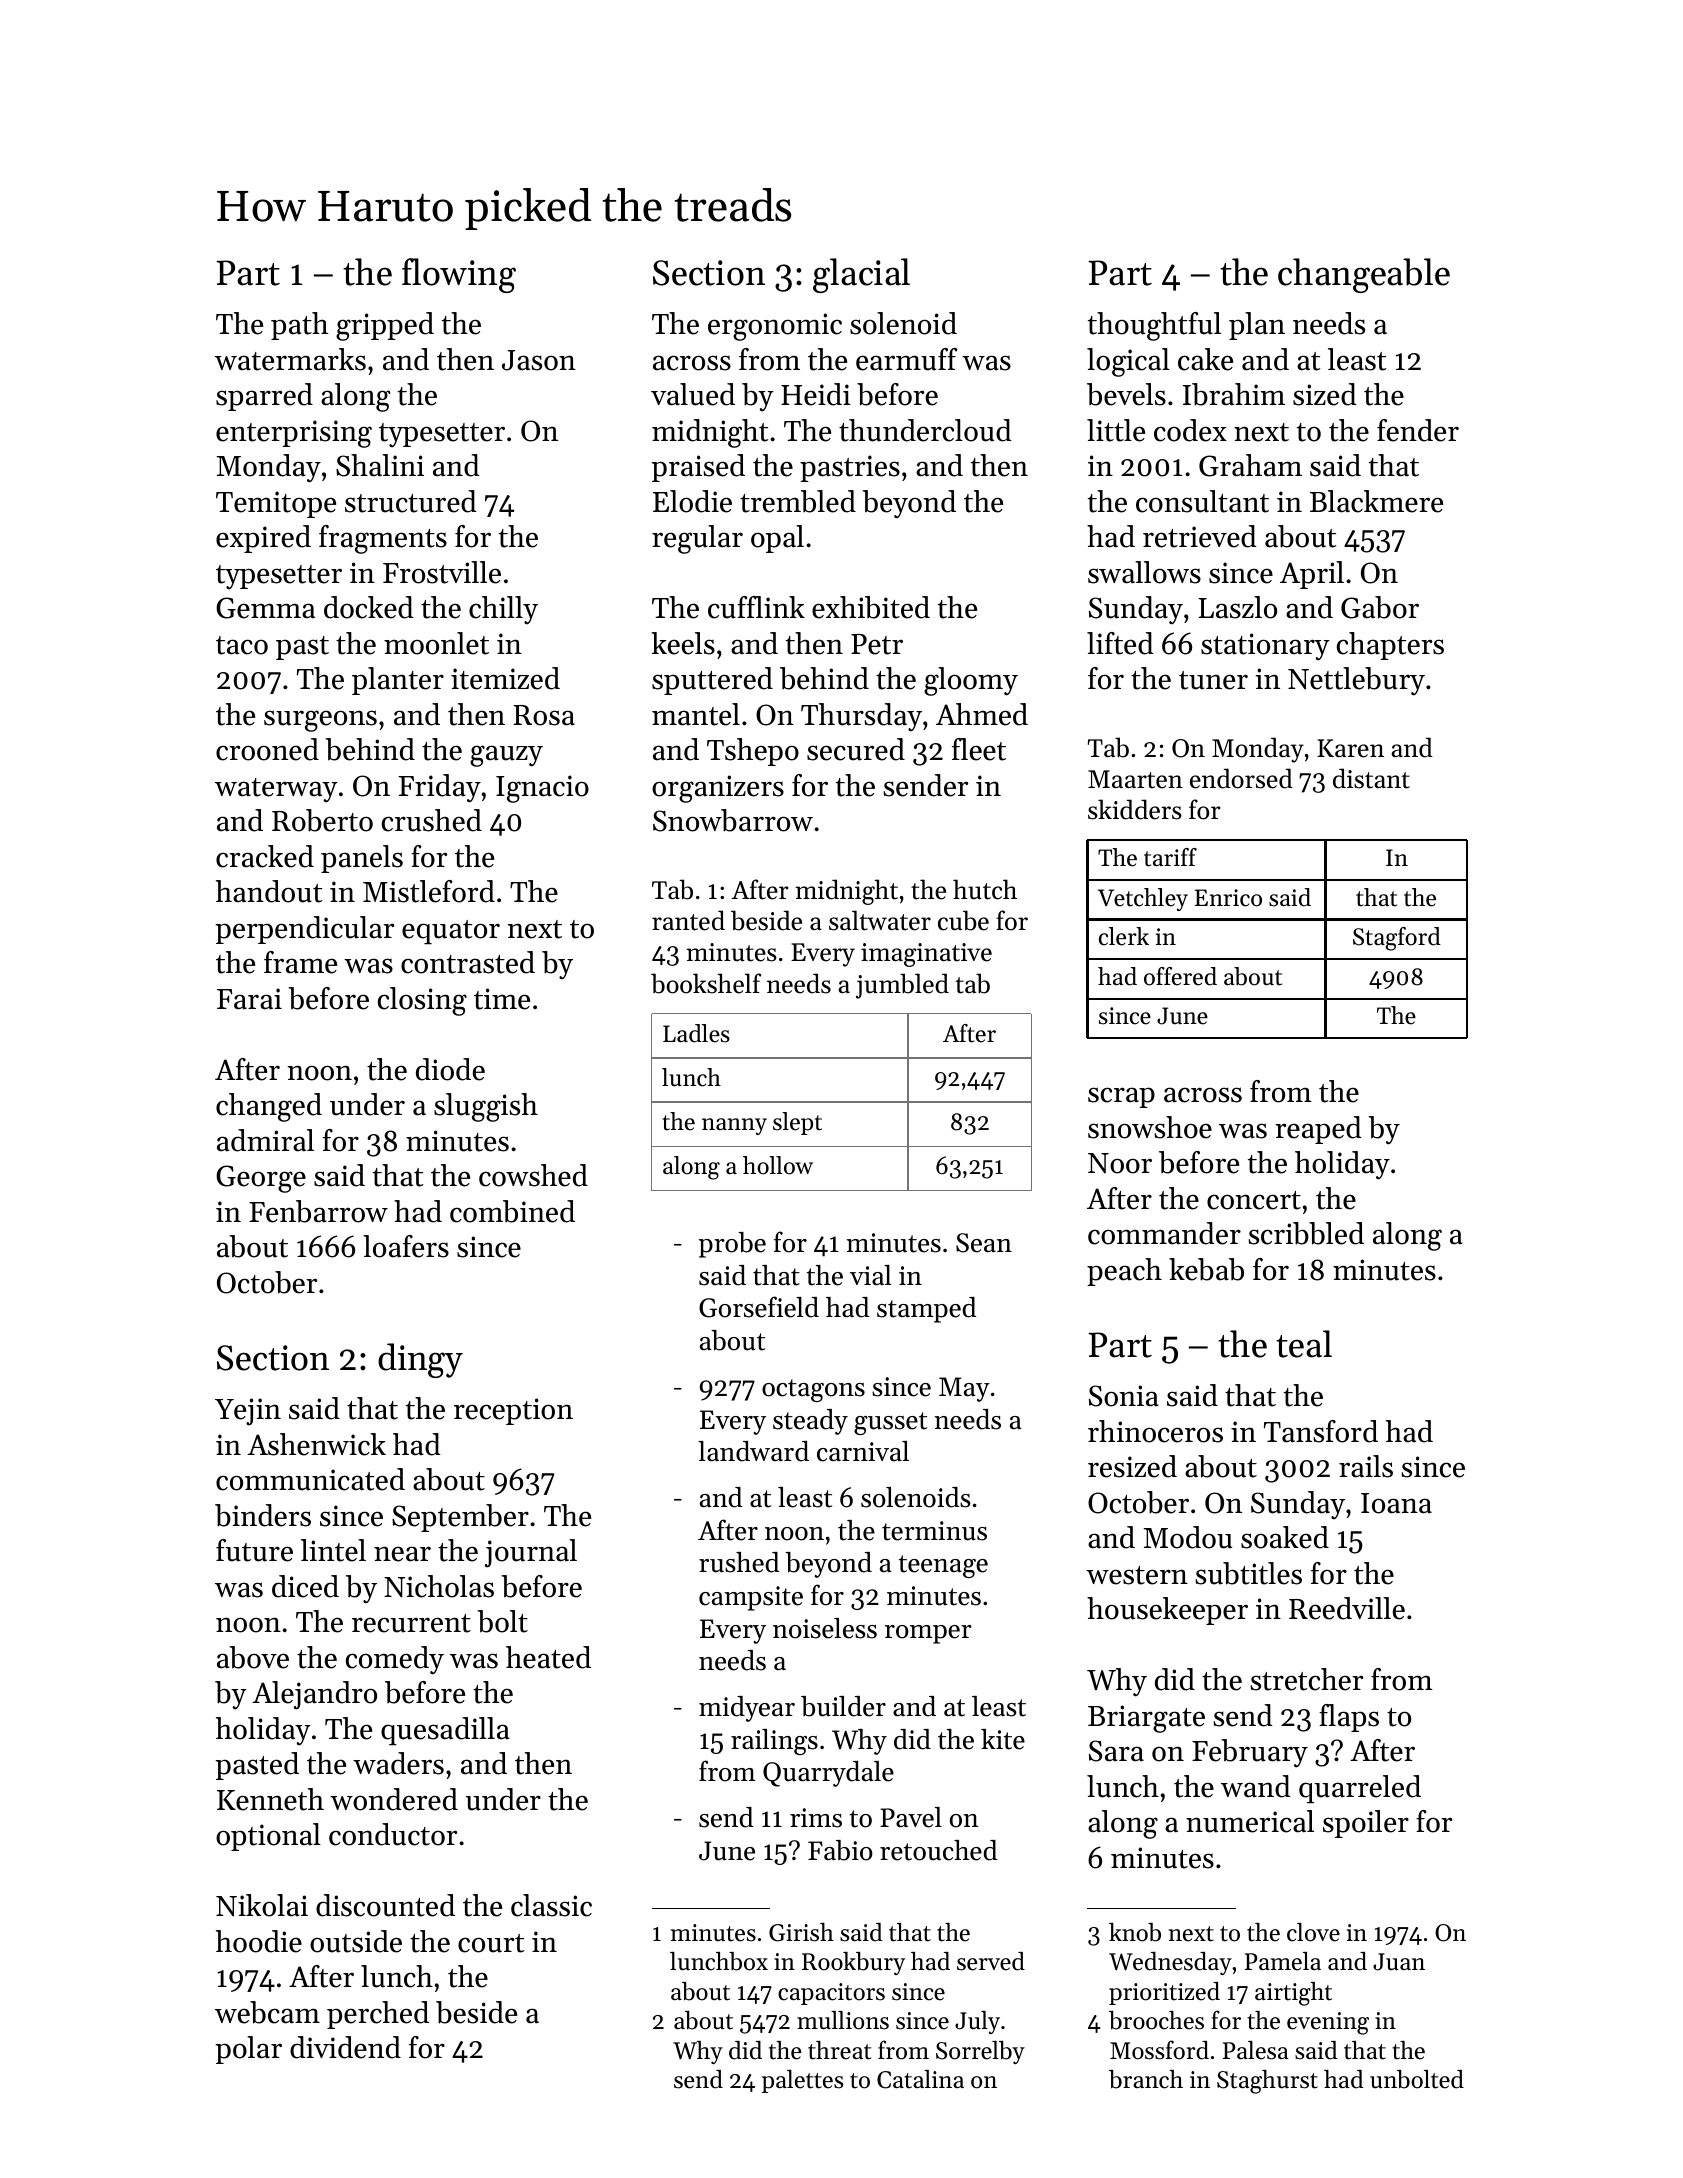 This screenshot has height=2178, width=1683. What do you see at coordinates (378, 2015) in the screenshot?
I see `perched` at bounding box center [378, 2015].
